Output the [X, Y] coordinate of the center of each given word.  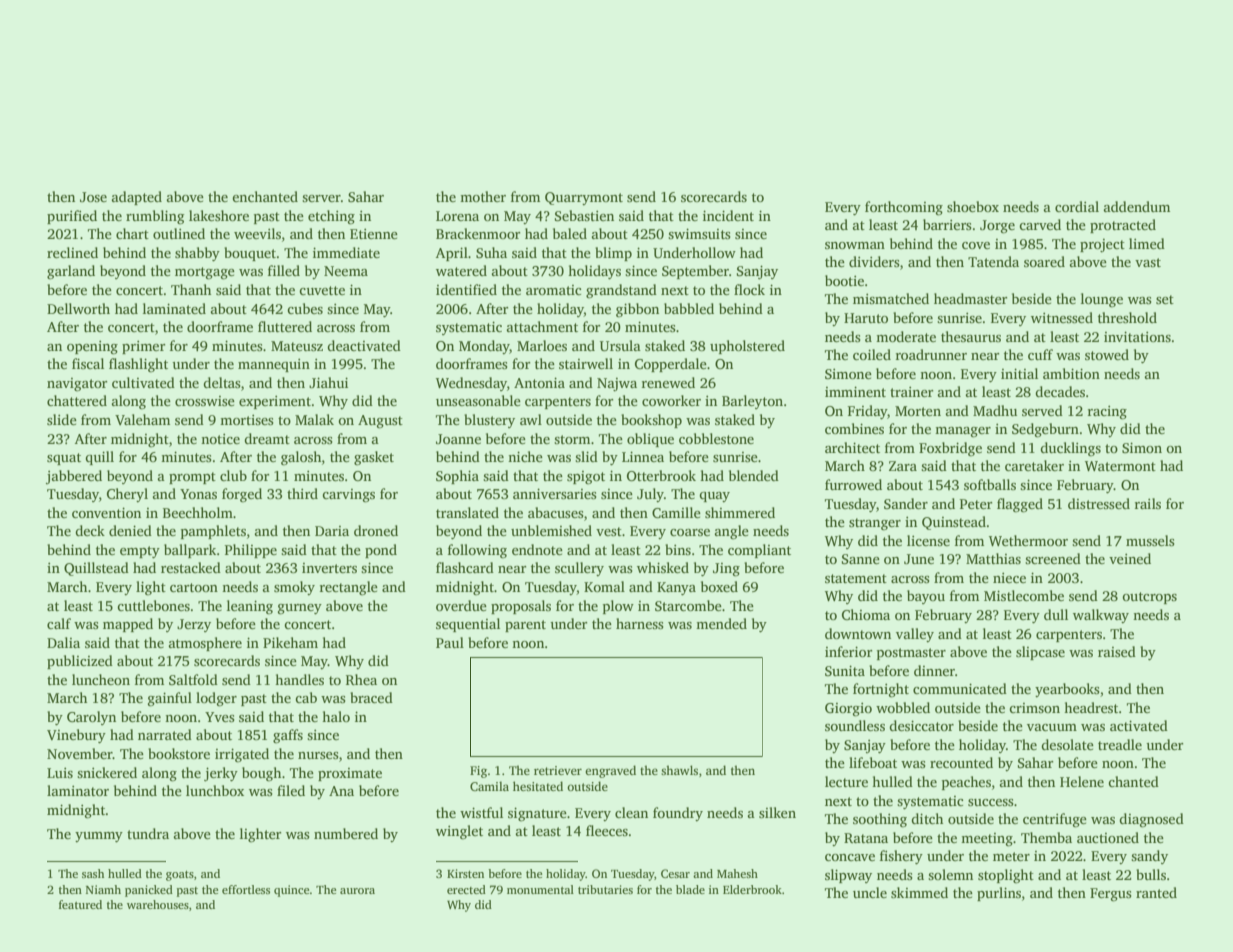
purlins [999, 894]
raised [1117, 651]
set [1165, 299]
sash [93, 873]
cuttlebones [153, 605]
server [321, 198]
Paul [450, 642]
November [80, 753]
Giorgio [848, 710]
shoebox [973, 206]
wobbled [903, 707]
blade [690, 889]
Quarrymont [584, 198]
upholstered [747, 347]
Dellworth [78, 308]
